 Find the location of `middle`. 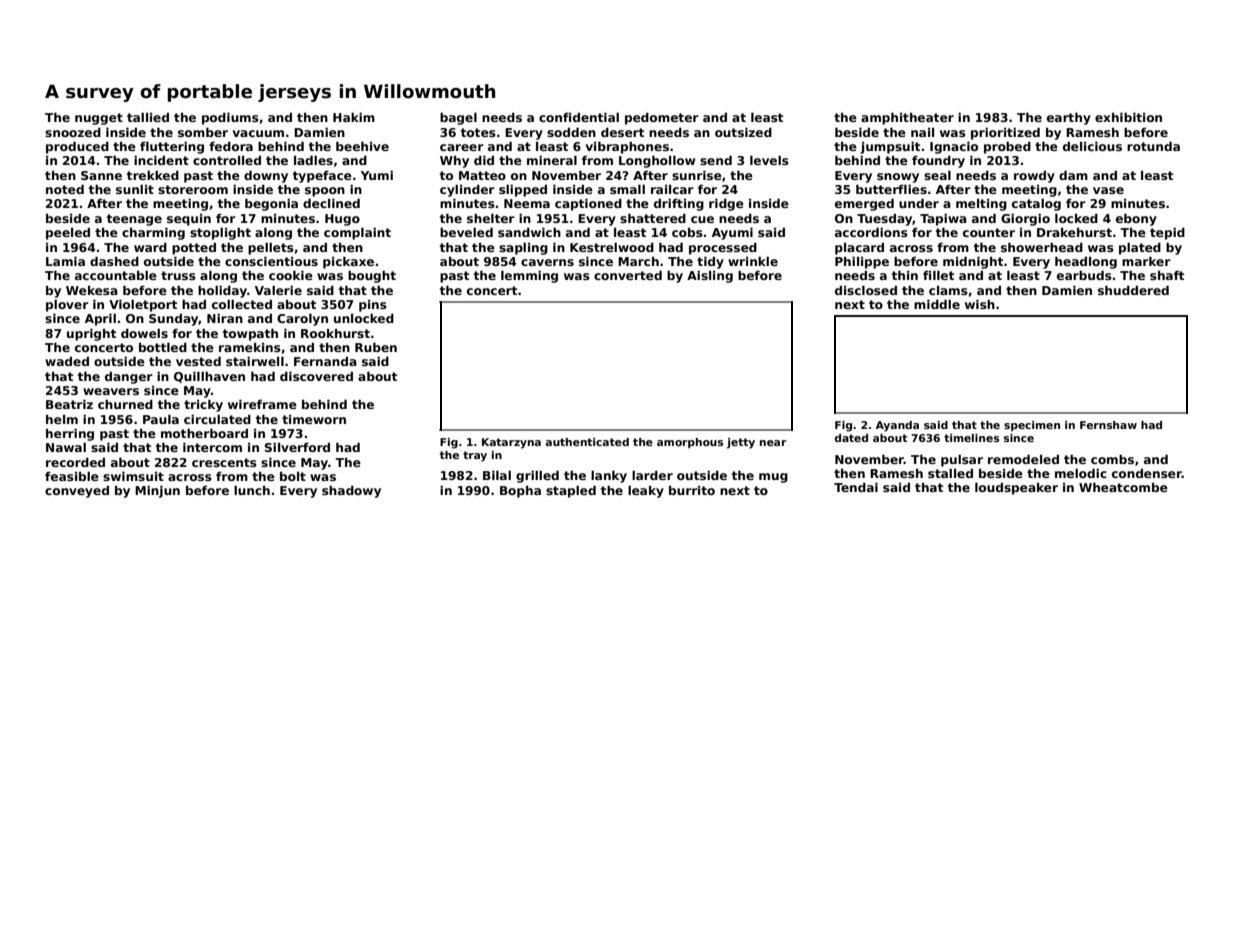

middle is located at coordinates (937, 304).
